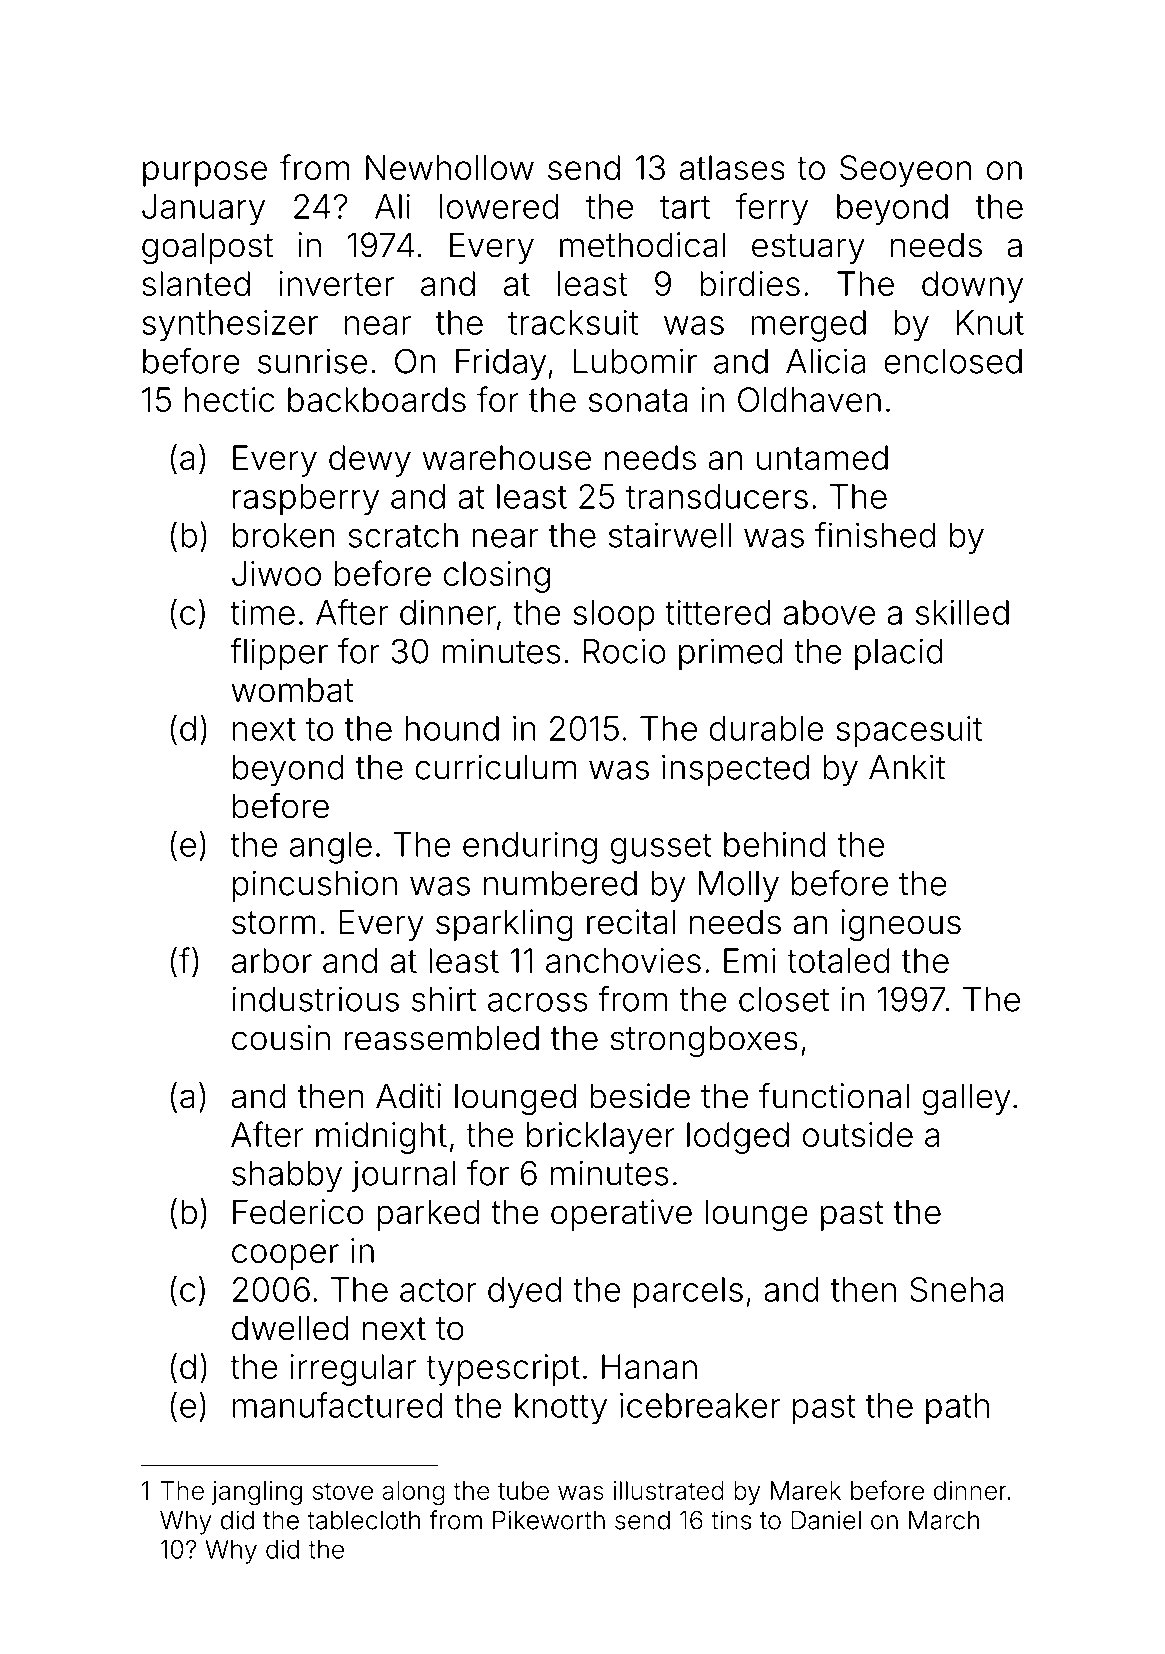 This image has width=1165, height=1654. What do you see at coordinates (287, 1176) in the image?
I see `shabby` at bounding box center [287, 1176].
